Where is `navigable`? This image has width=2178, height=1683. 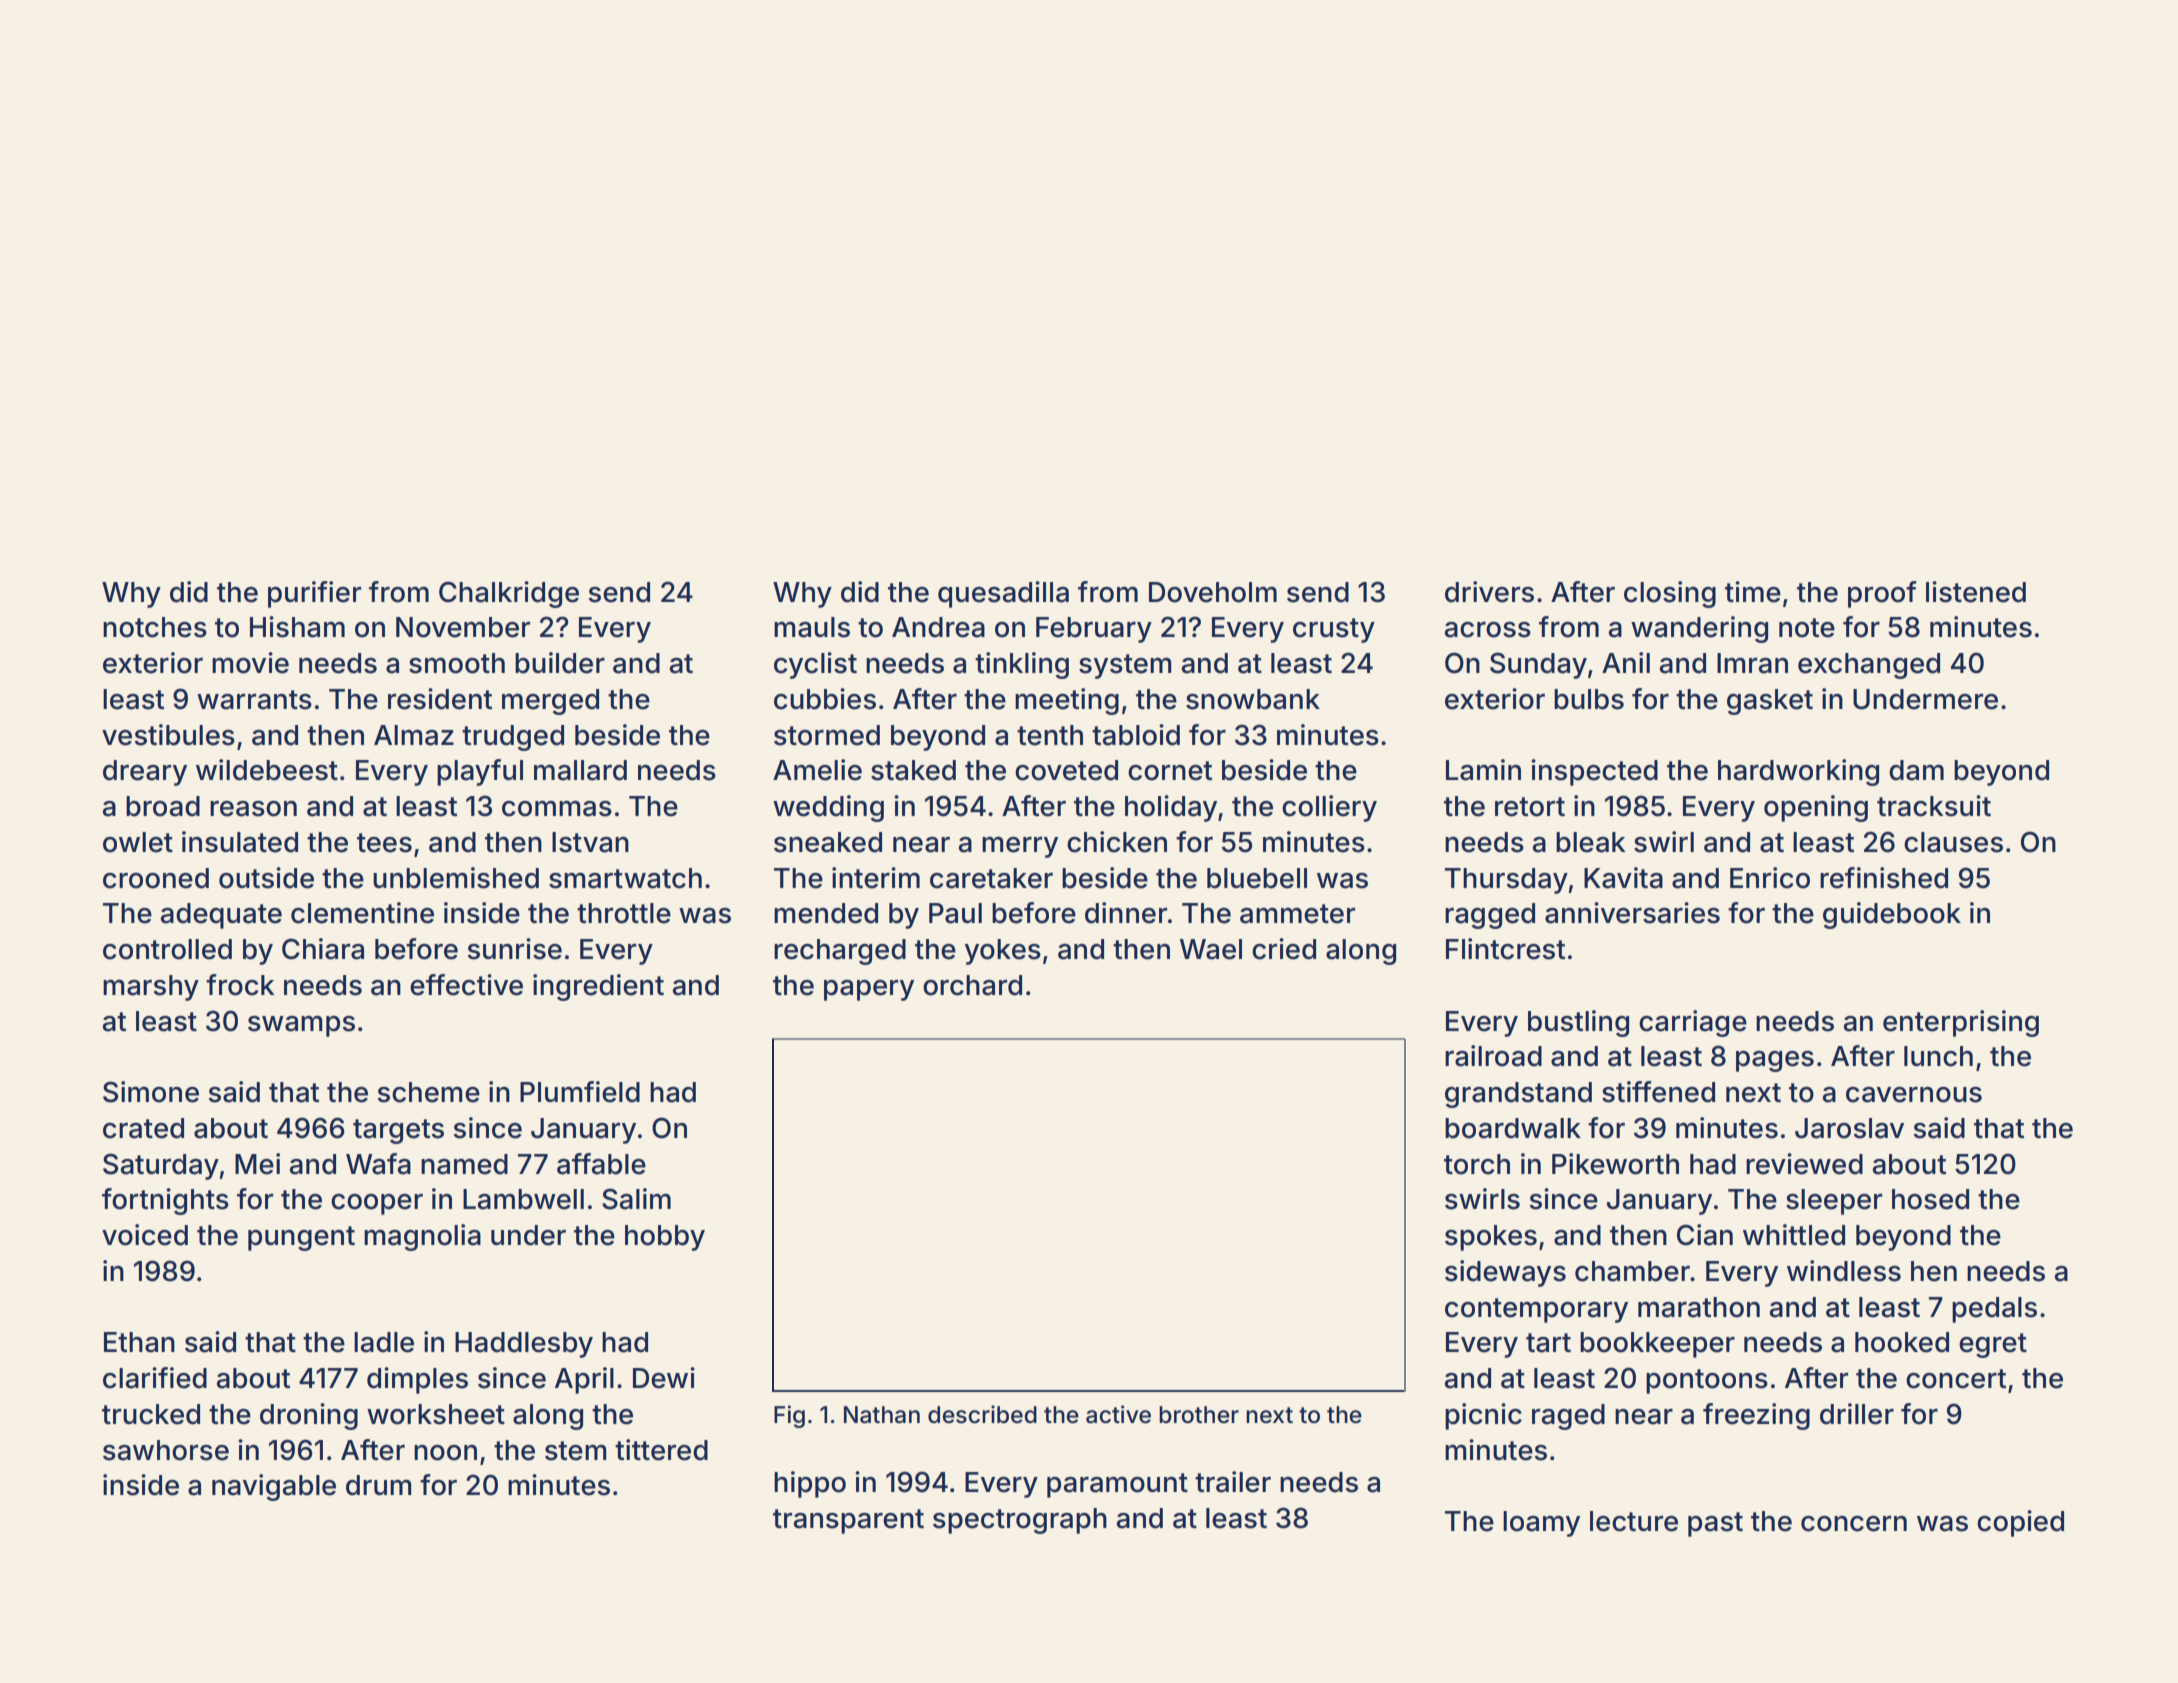
navigable is located at coordinates (274, 1487).
